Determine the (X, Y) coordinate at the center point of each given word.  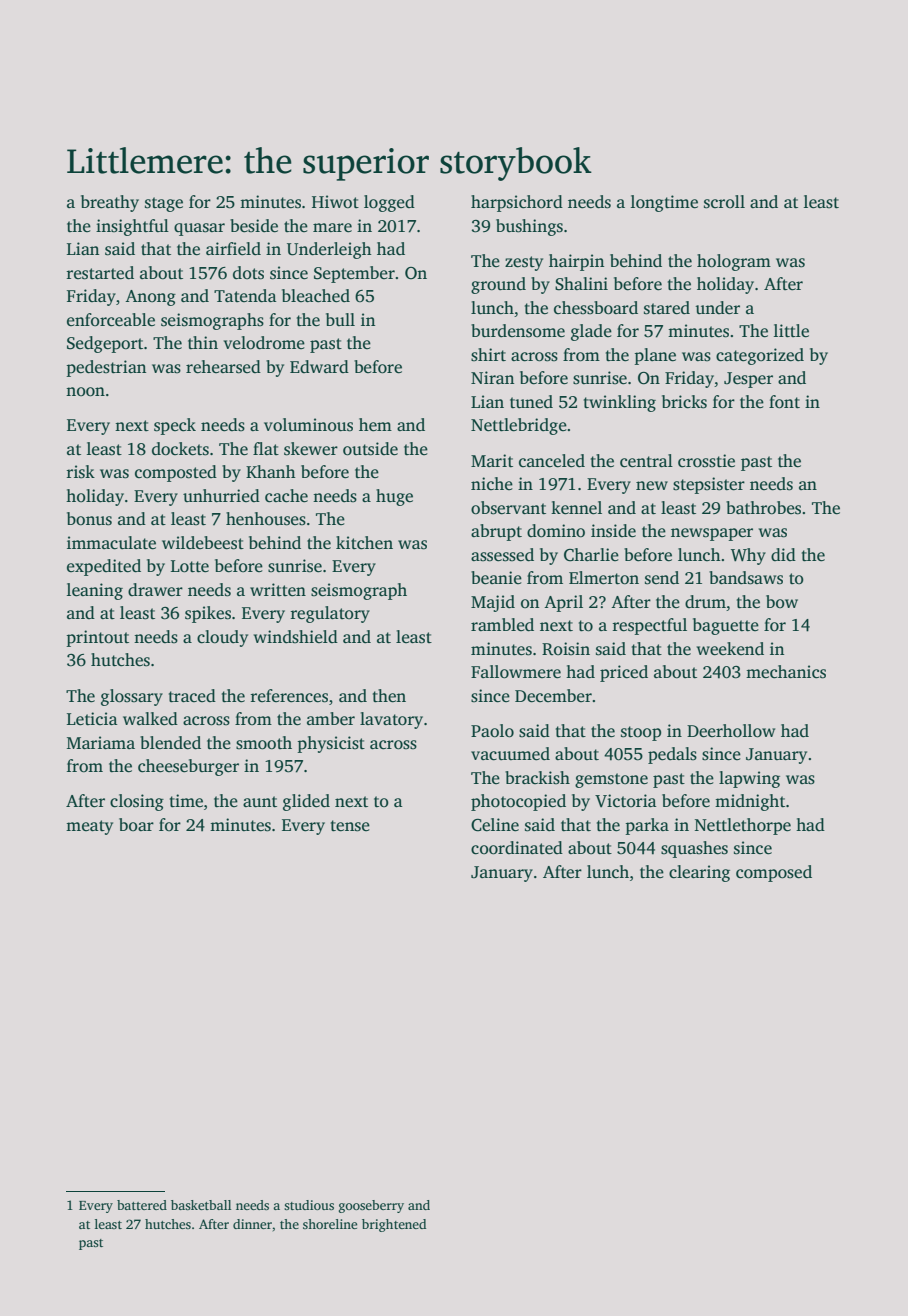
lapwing (749, 779)
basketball (201, 1205)
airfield (233, 249)
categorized (760, 356)
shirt (488, 355)
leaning (95, 591)
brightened (394, 1225)
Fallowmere (516, 672)
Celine (495, 825)
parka (647, 826)
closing (137, 802)
